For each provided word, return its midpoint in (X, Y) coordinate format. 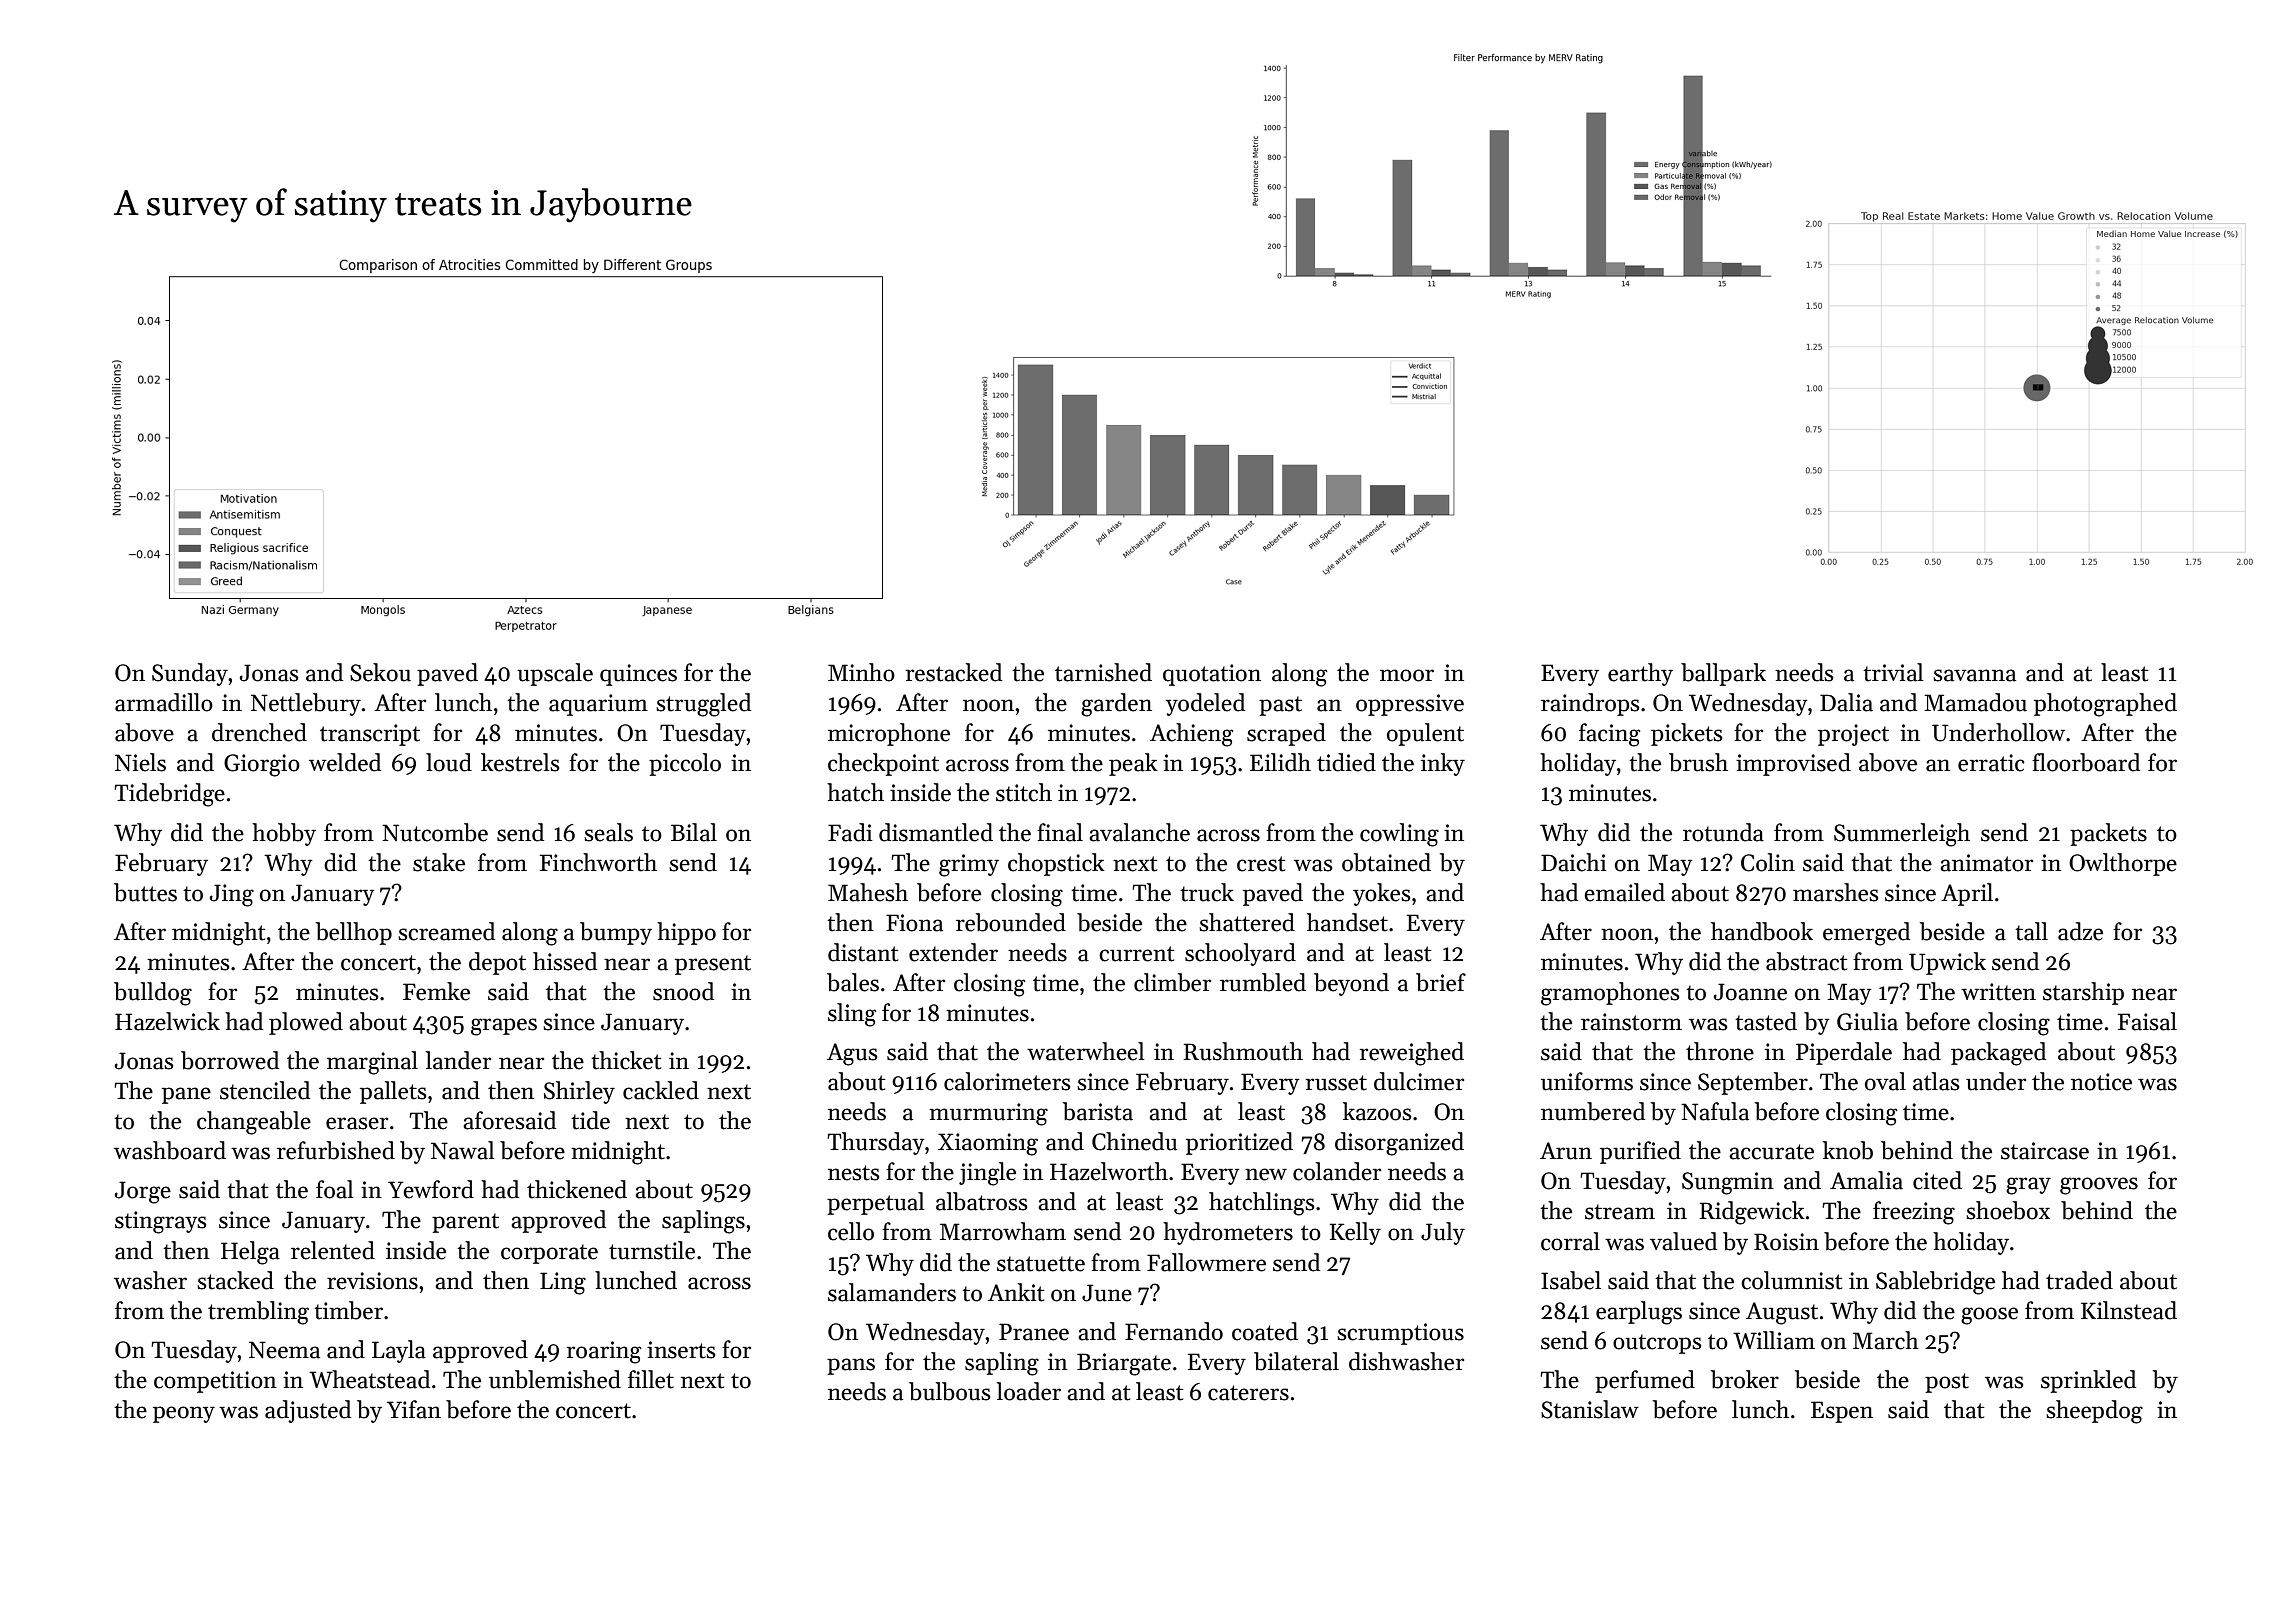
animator (1986, 863)
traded (2079, 1280)
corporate (549, 1254)
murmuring (988, 1114)
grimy (969, 865)
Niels (140, 762)
